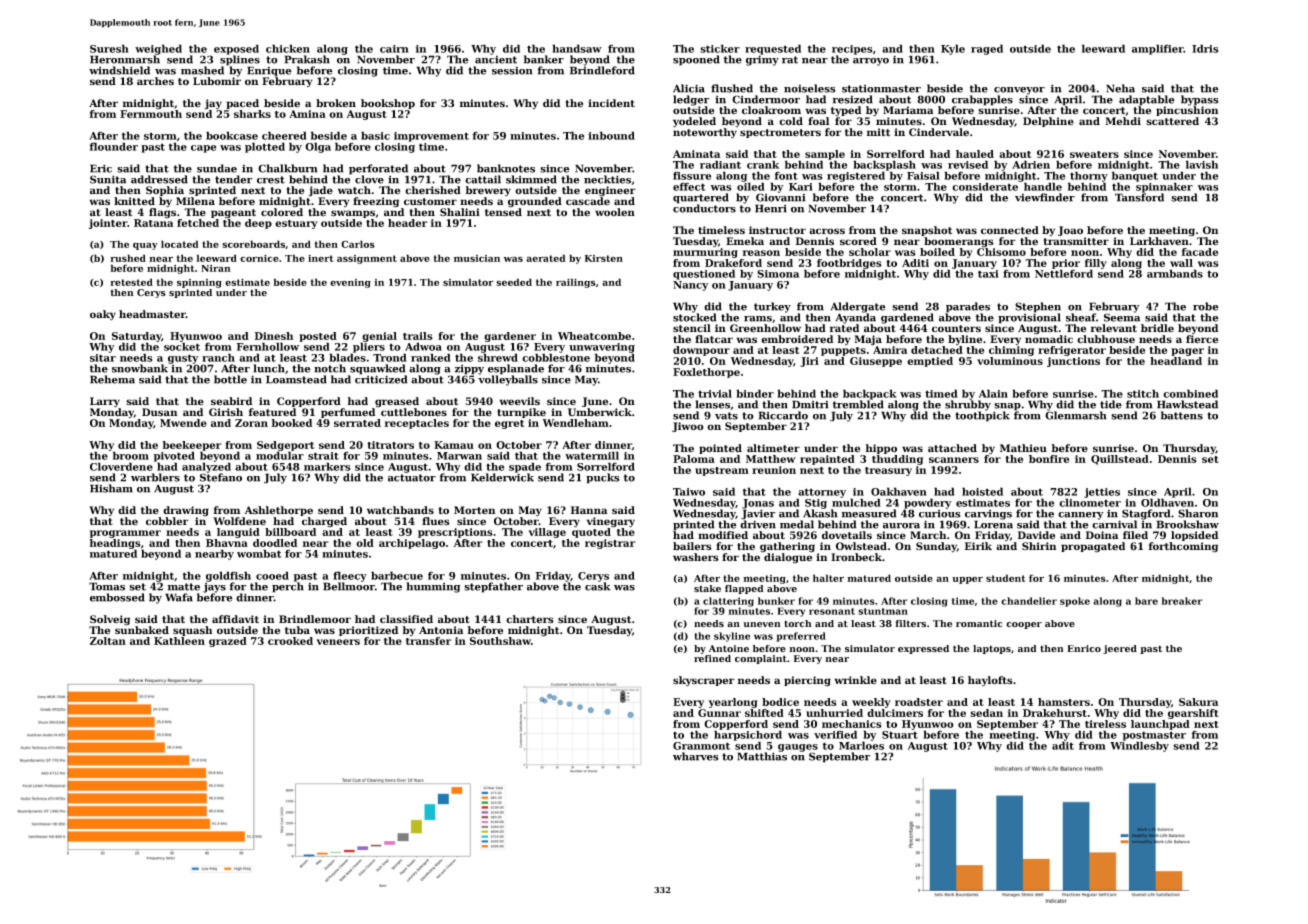  Describe the element at coordinates (174, 456) in the screenshot. I see `pivoted` at that location.
